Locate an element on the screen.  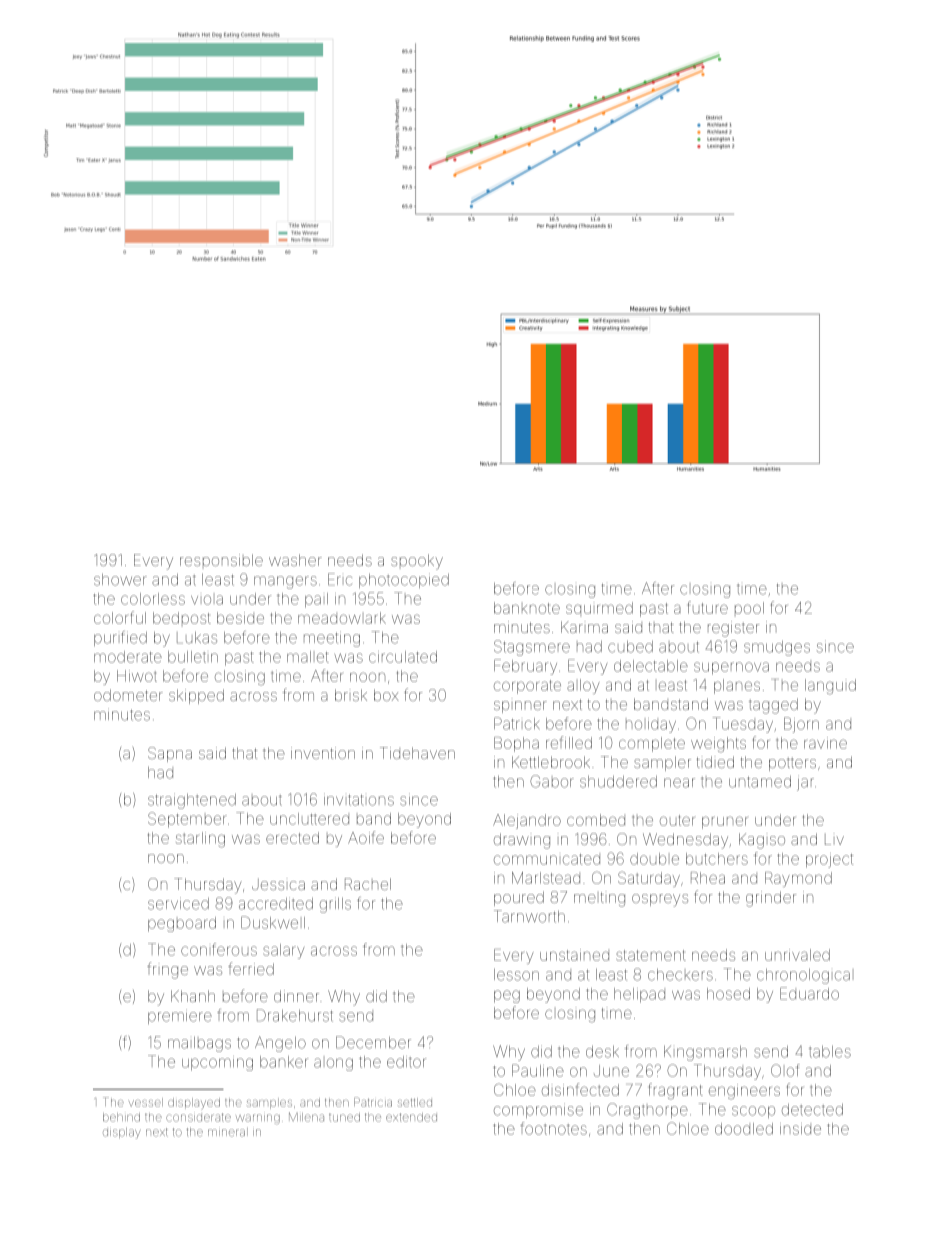
checkers is located at coordinates (680, 975).
